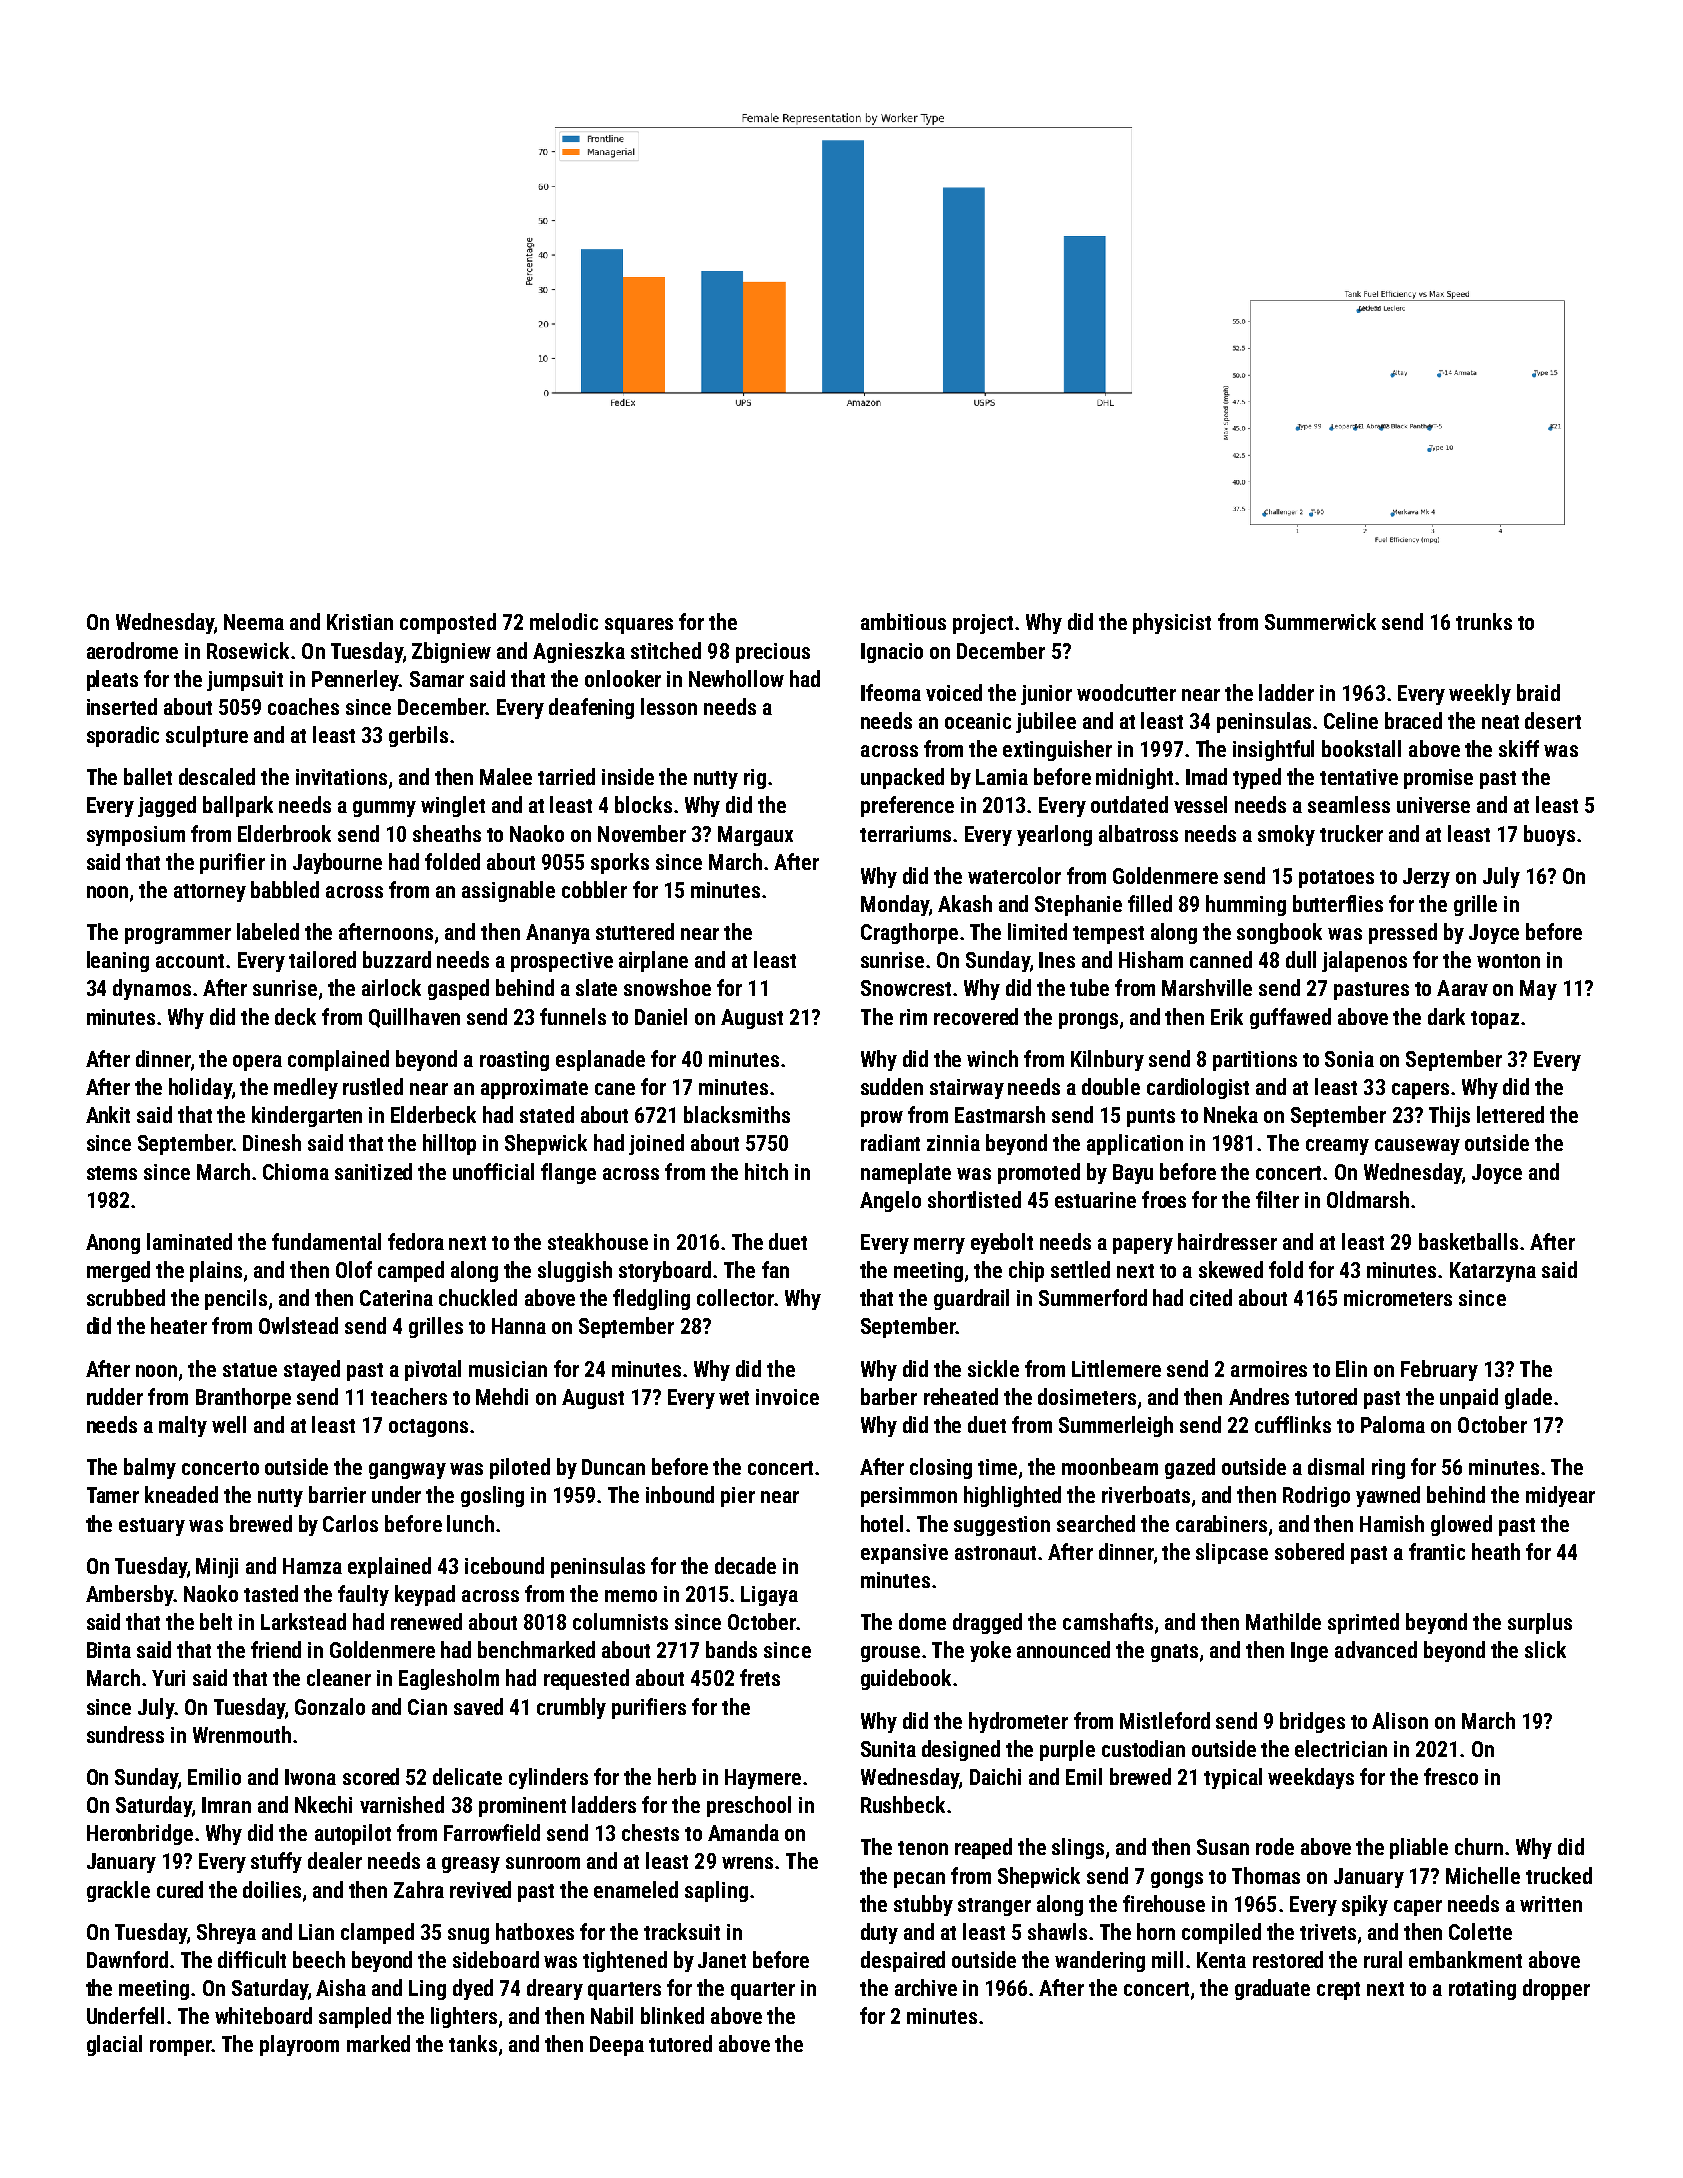 Image resolution: width=1683 pixels, height=2178 pixels. Describe the element at coordinates (926, 1987) in the screenshot. I see `archive` at that location.
